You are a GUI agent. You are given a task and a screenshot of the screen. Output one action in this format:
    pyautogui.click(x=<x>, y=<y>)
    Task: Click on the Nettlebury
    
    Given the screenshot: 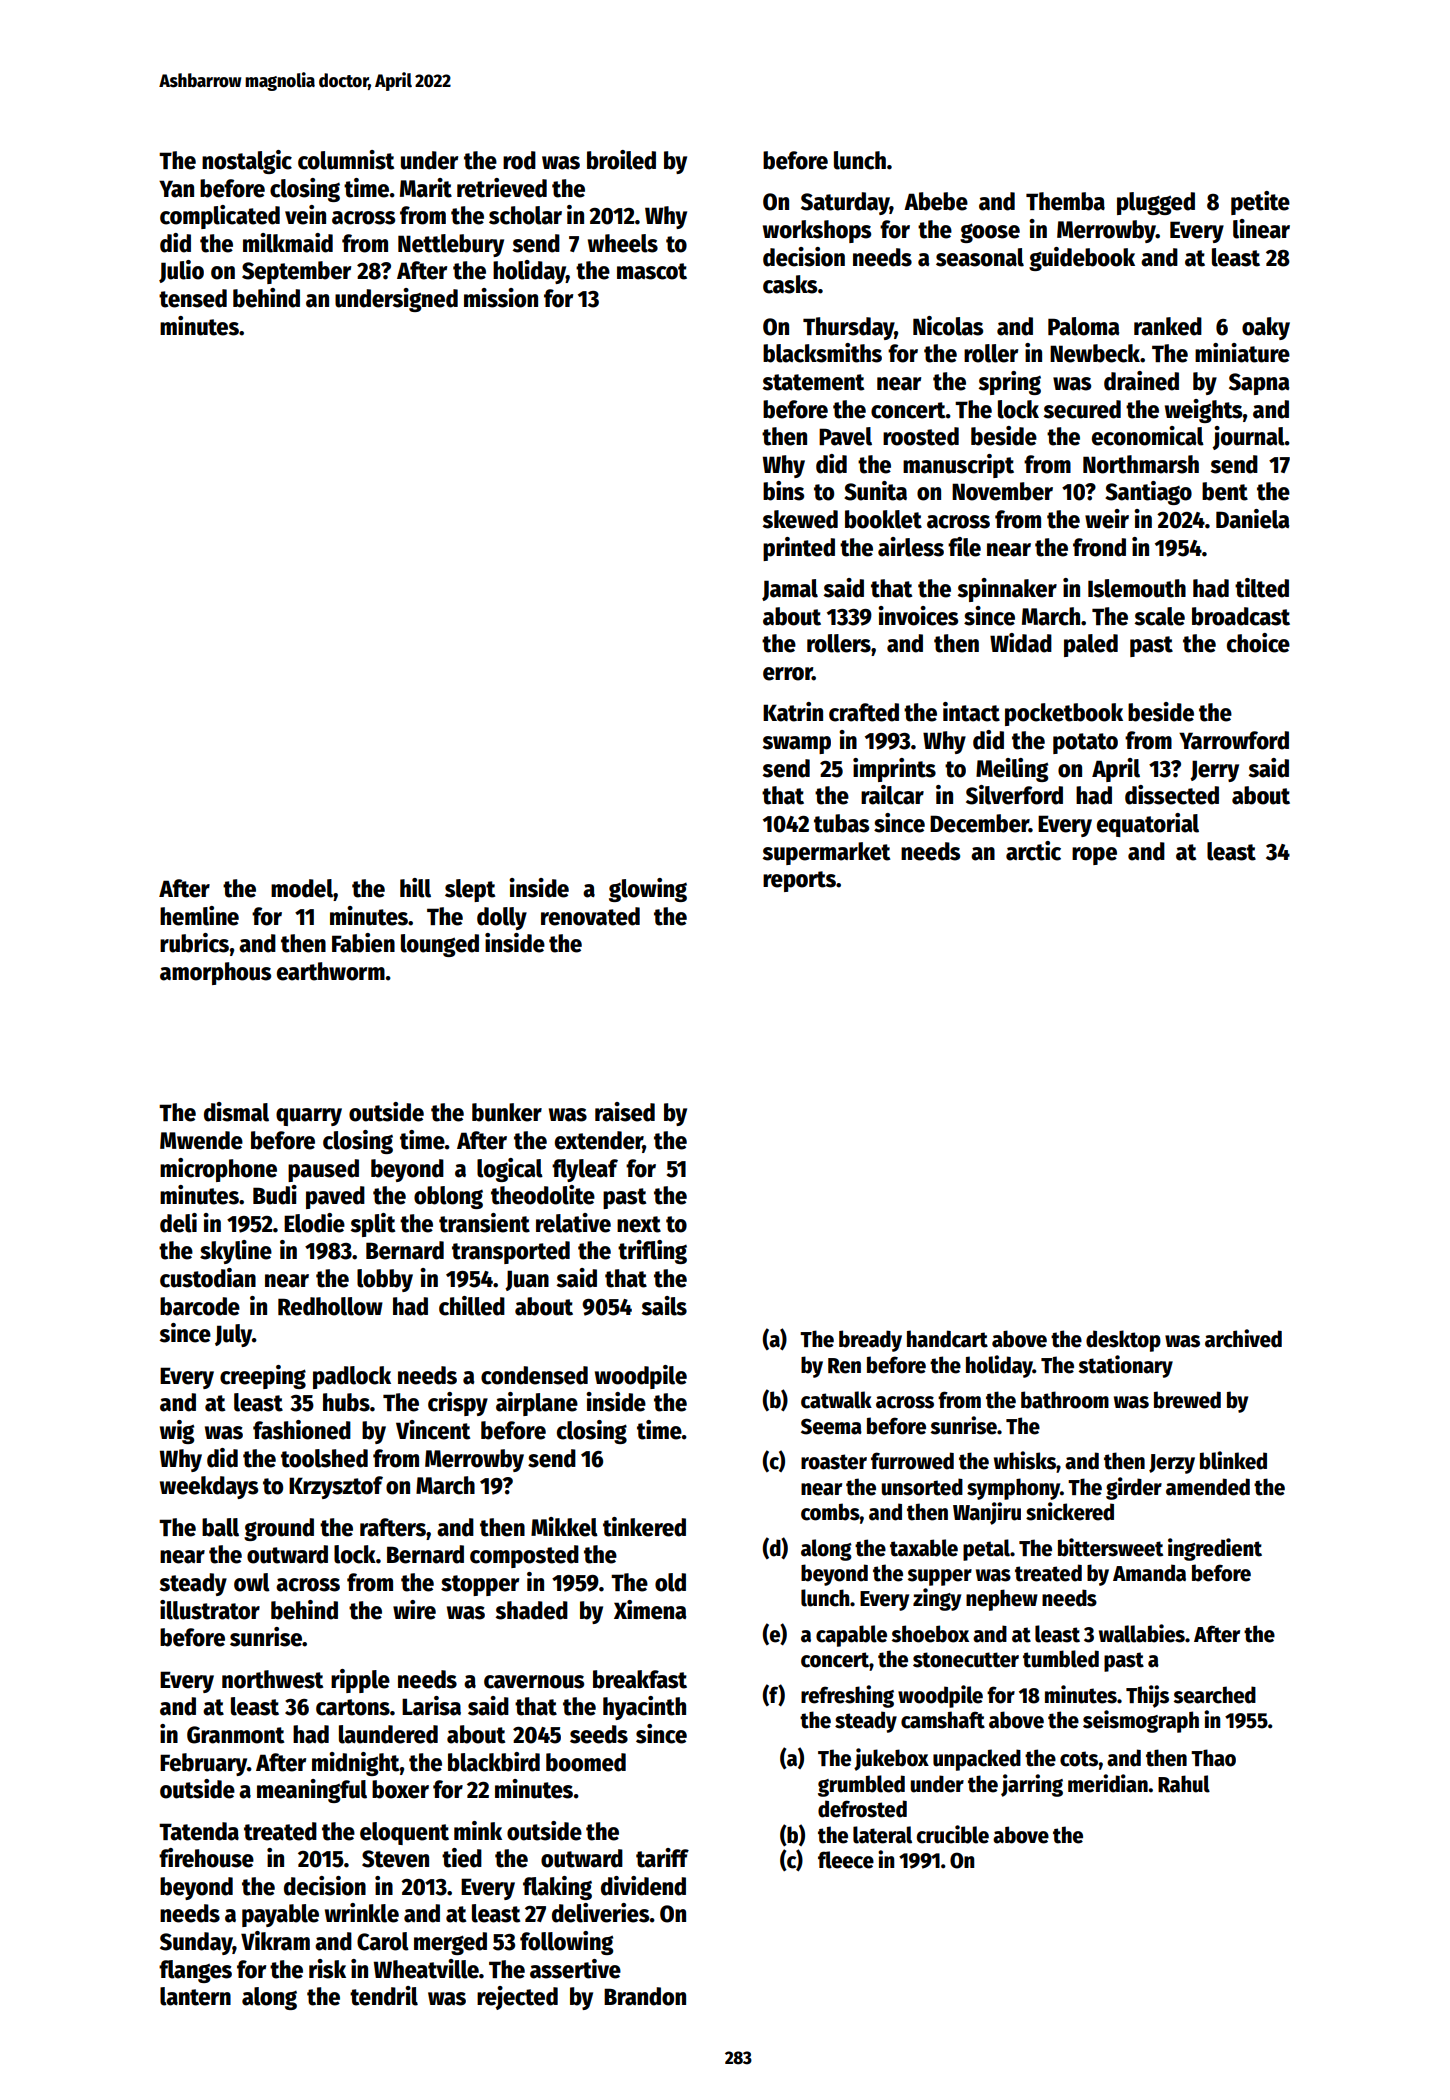 What is the action you would take?
    pyautogui.click(x=451, y=245)
